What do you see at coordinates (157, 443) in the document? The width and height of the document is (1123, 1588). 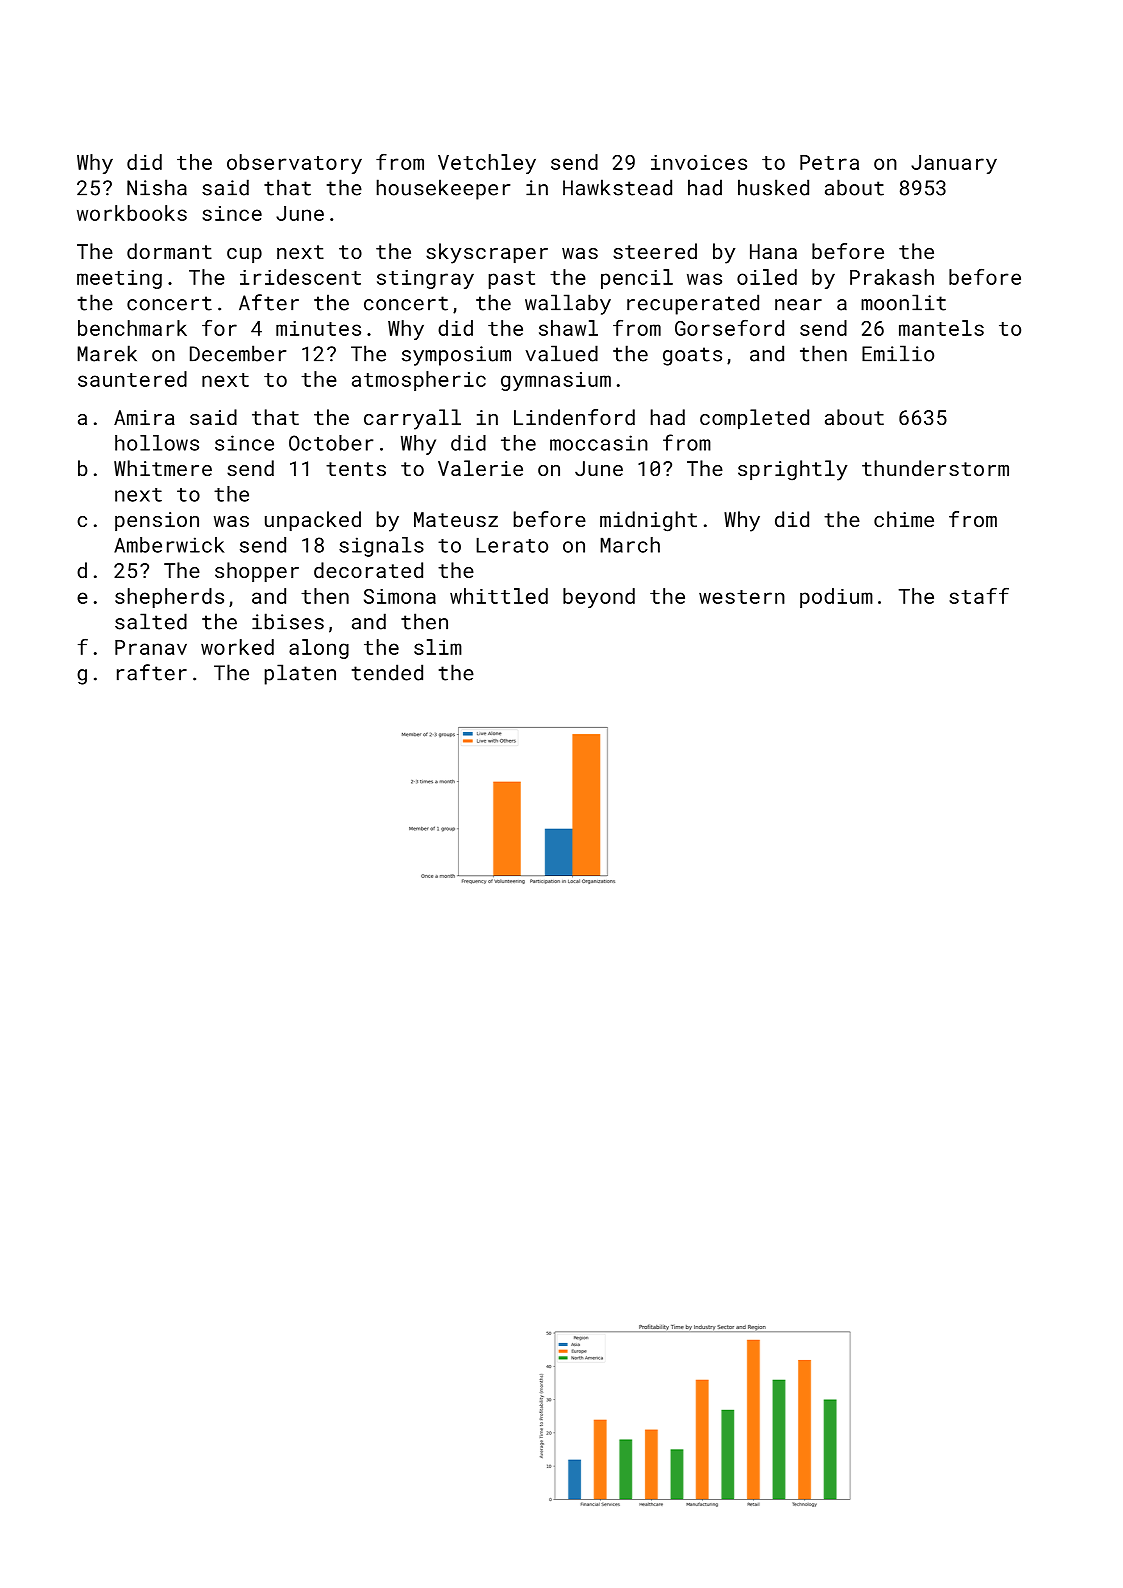 I see `hollows` at bounding box center [157, 443].
